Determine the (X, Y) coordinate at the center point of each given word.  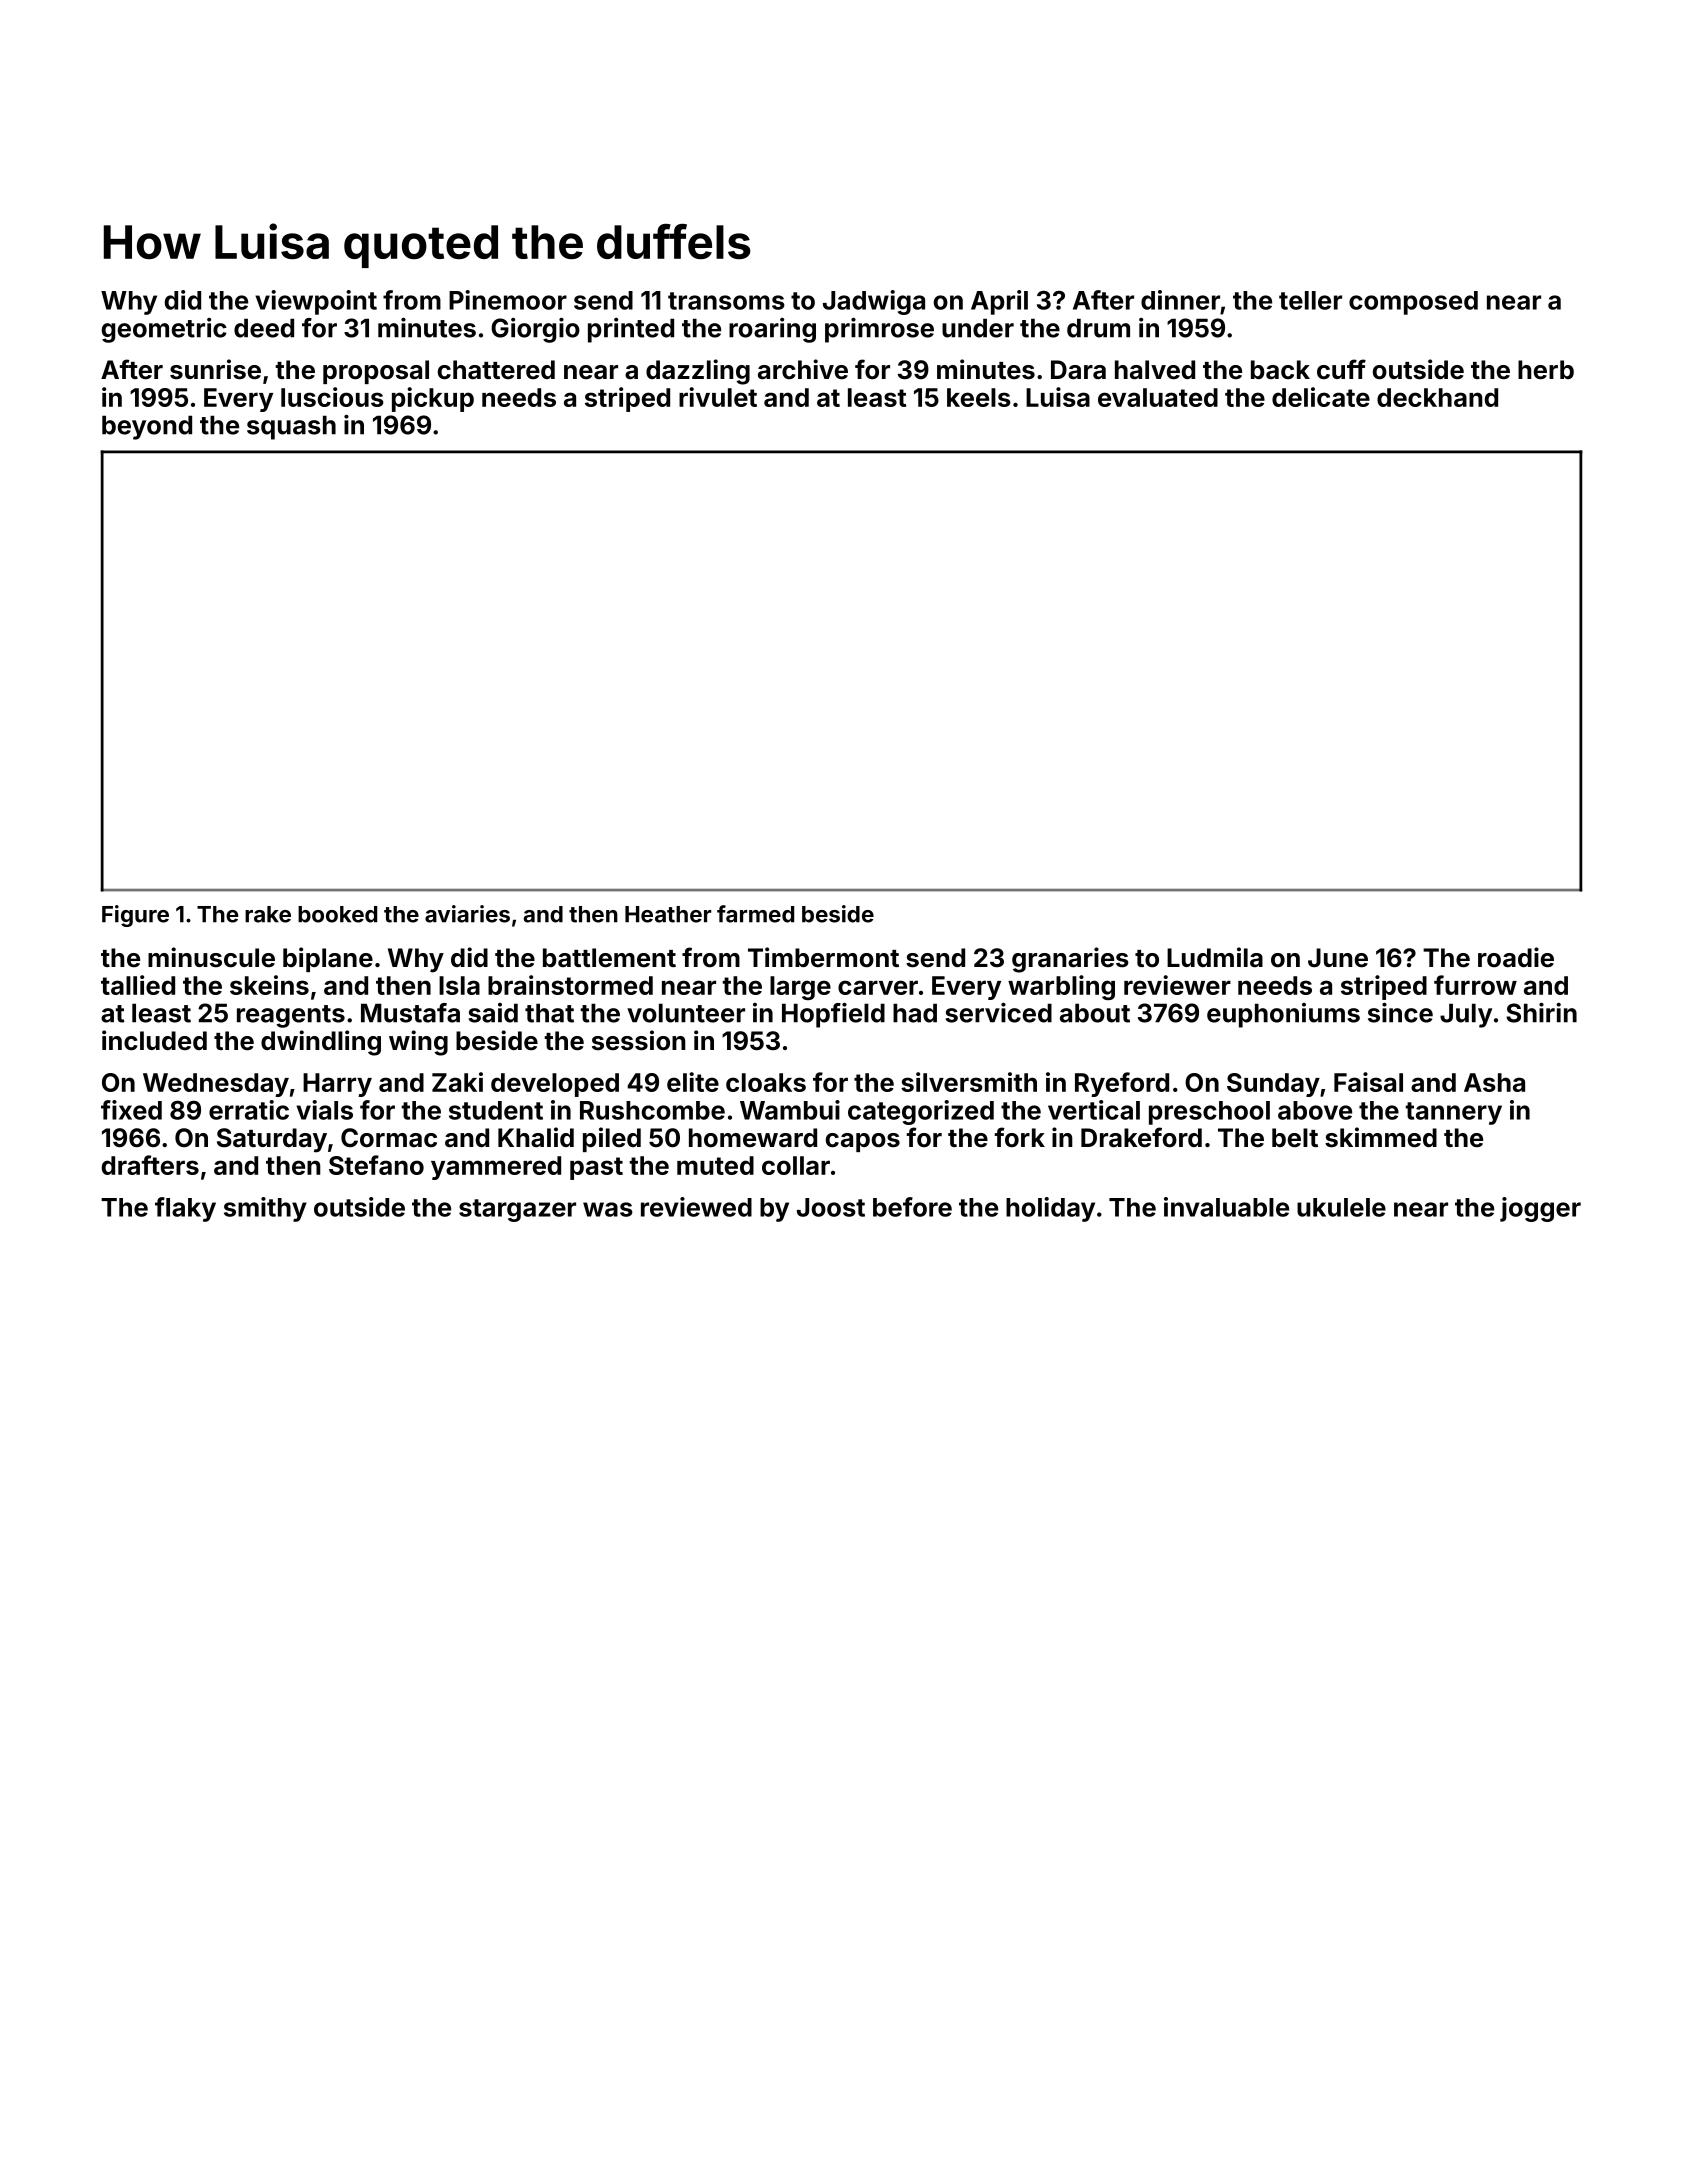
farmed (755, 914)
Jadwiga (874, 302)
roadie (1516, 957)
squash (291, 427)
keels (979, 397)
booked (337, 914)
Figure (135, 916)
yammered (496, 1168)
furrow (1475, 985)
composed (1413, 303)
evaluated (1158, 397)
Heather (668, 914)
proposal (376, 372)
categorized (921, 1112)
